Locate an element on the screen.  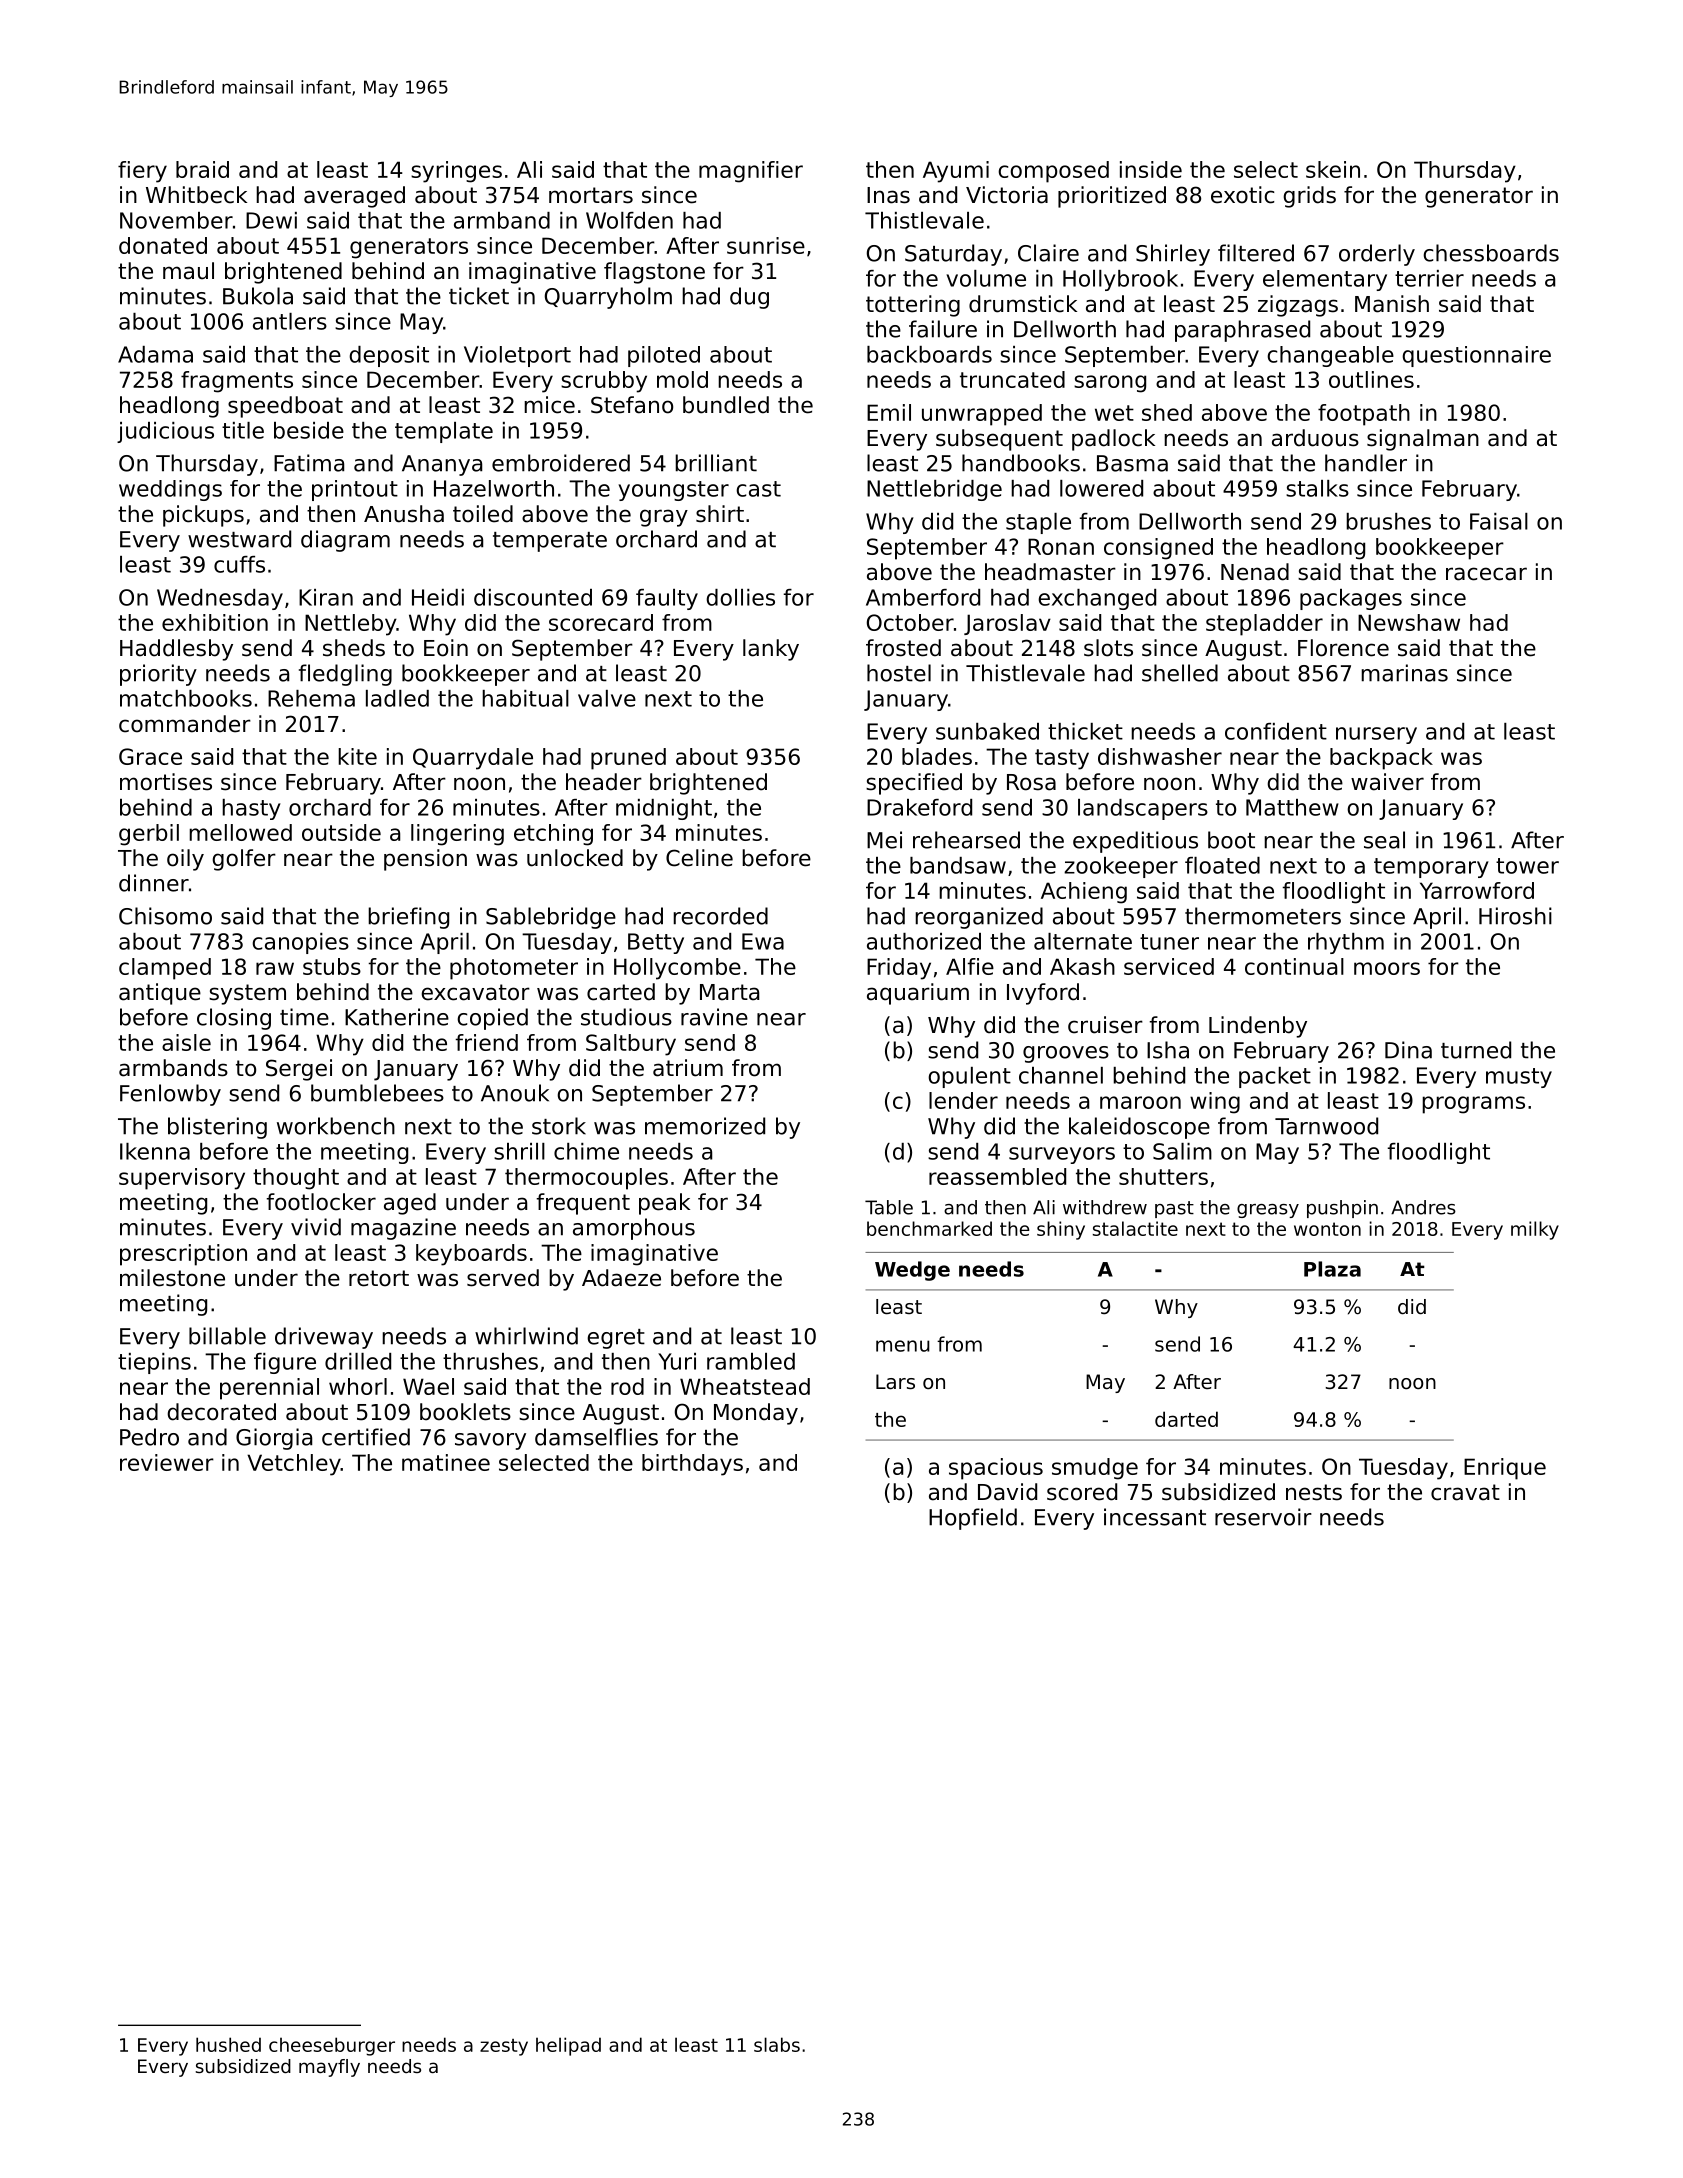
skein is located at coordinates (1333, 169).
